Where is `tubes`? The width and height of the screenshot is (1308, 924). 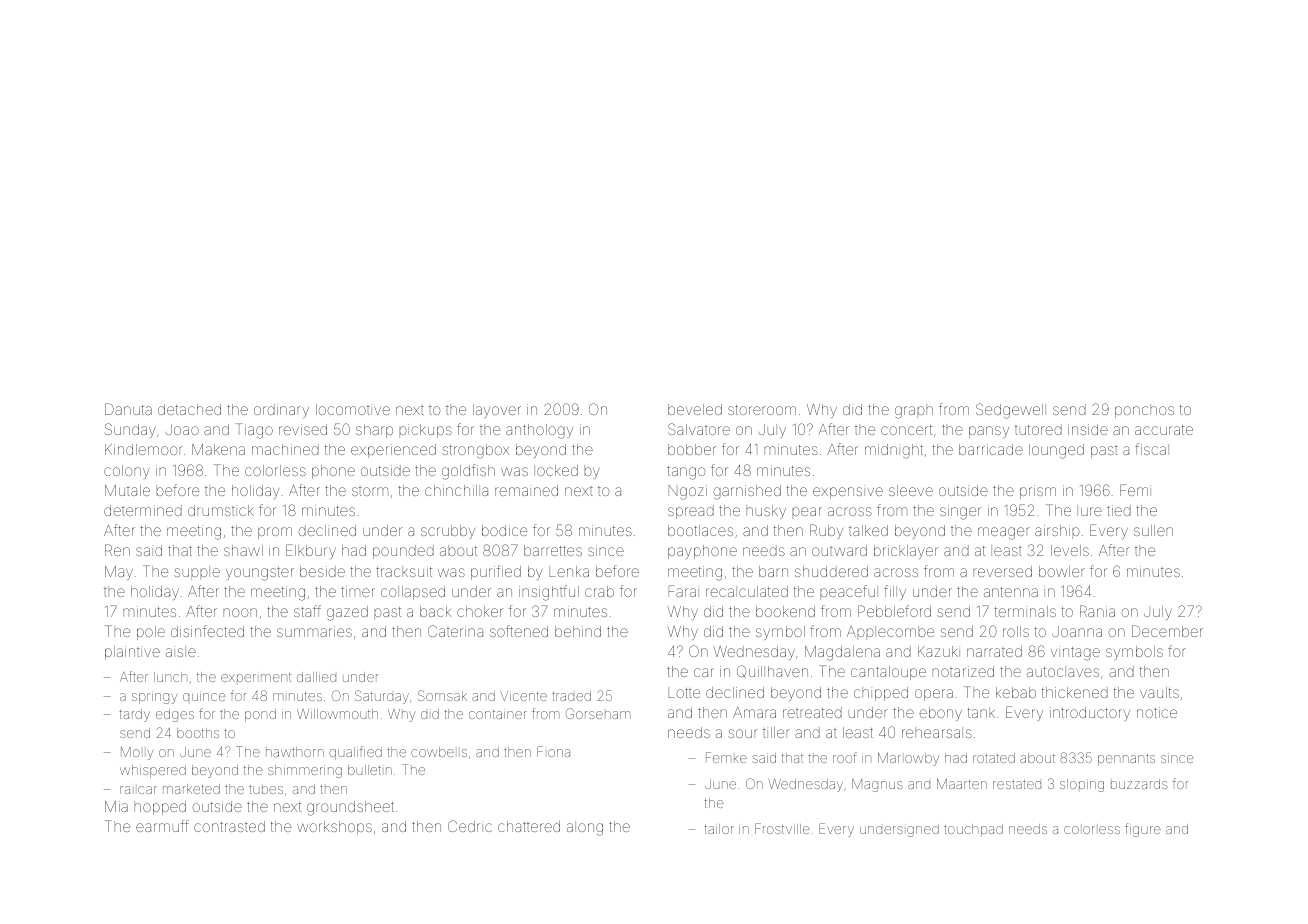
tubes is located at coordinates (266, 789).
